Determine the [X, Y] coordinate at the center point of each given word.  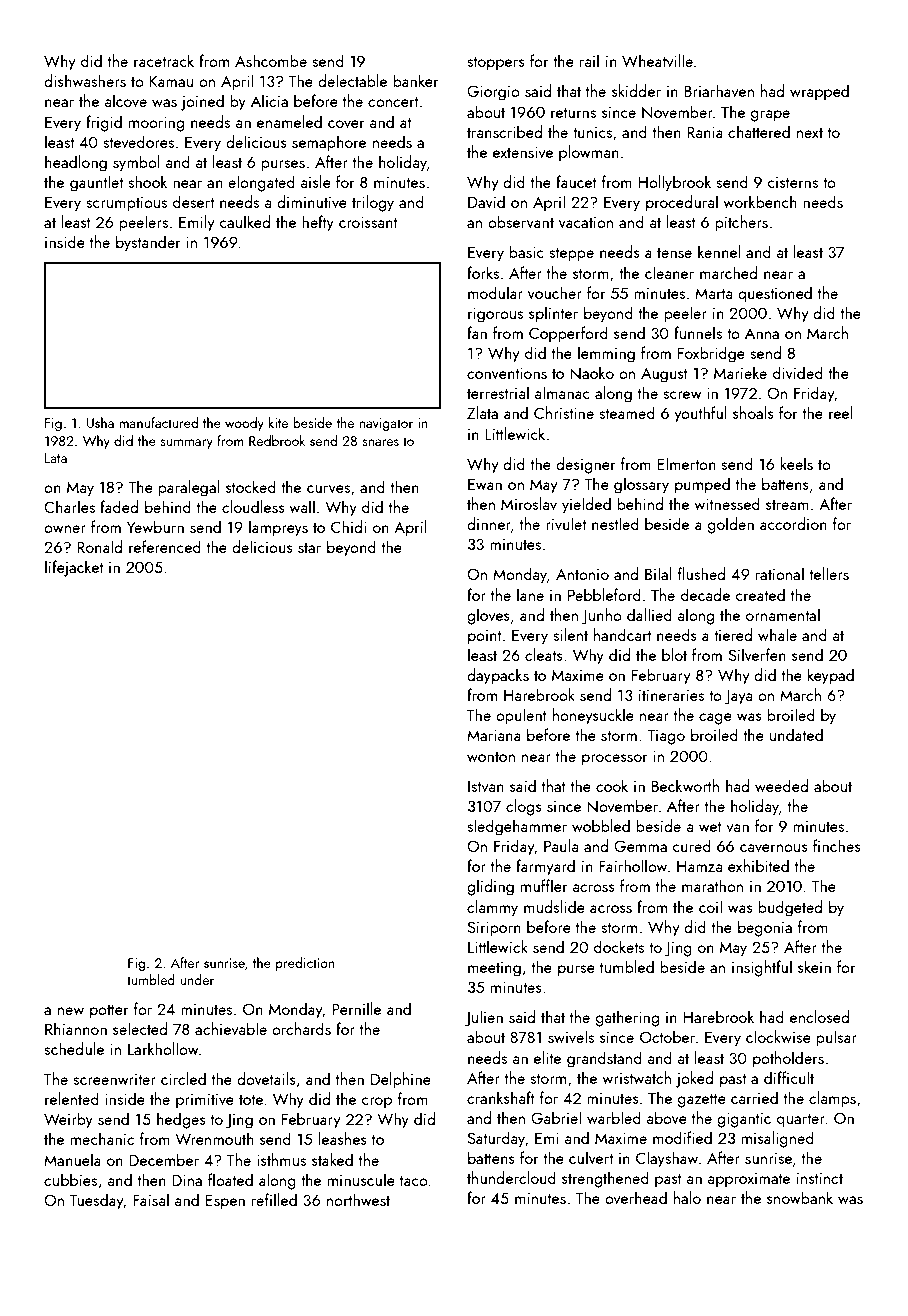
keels [796, 463]
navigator [386, 424]
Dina [187, 1180]
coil [710, 906]
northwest [358, 1199]
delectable [352, 80]
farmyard [545, 867]
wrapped [819, 92]
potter [109, 1012]
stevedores [138, 141]
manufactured [158, 422]
